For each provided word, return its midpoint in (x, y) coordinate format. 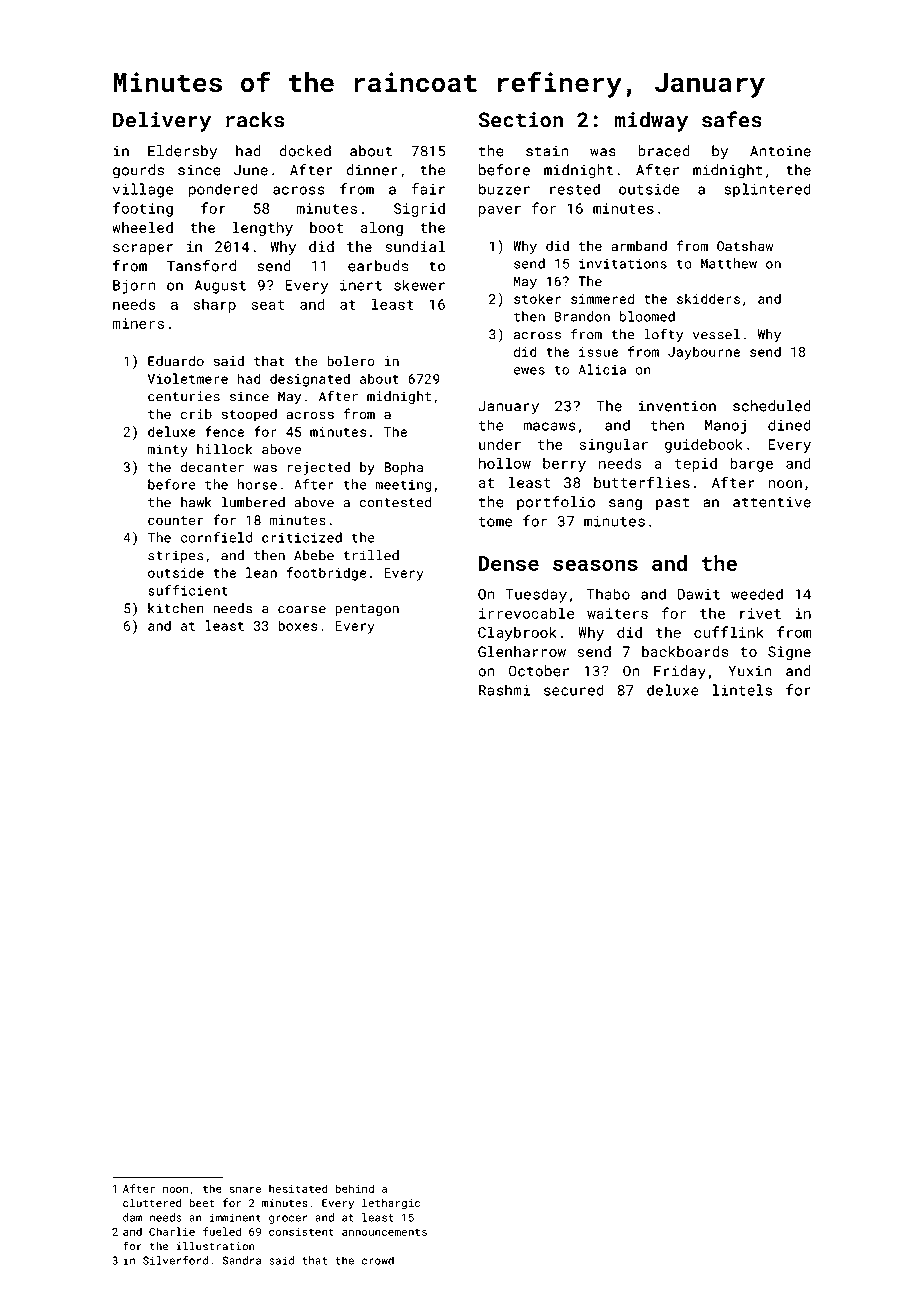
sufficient (188, 590)
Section (521, 120)
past (673, 503)
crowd (378, 1260)
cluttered (152, 1202)
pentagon (367, 610)
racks (255, 119)
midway (651, 121)
